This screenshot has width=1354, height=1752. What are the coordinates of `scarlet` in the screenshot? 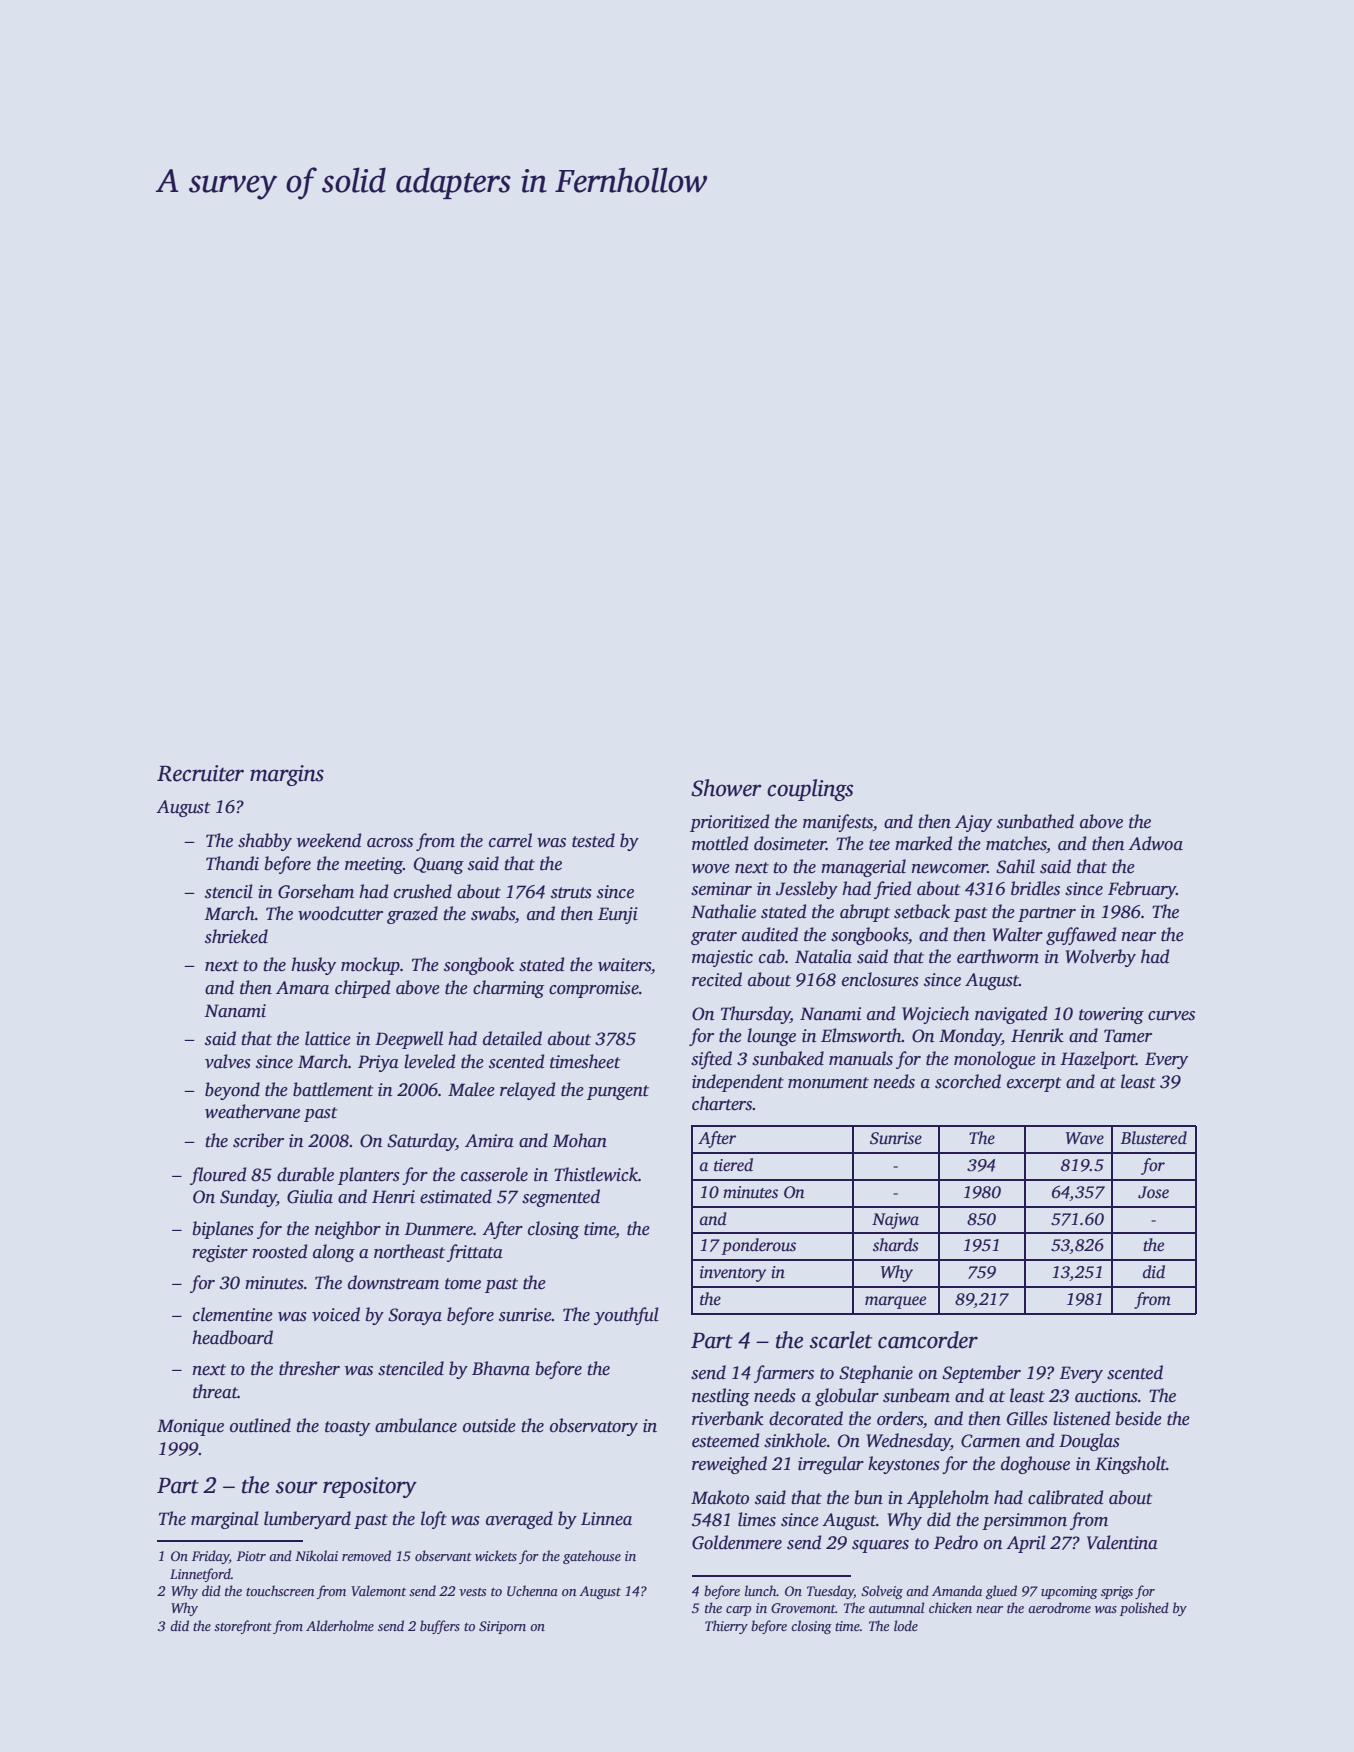 It's located at (841, 1340).
